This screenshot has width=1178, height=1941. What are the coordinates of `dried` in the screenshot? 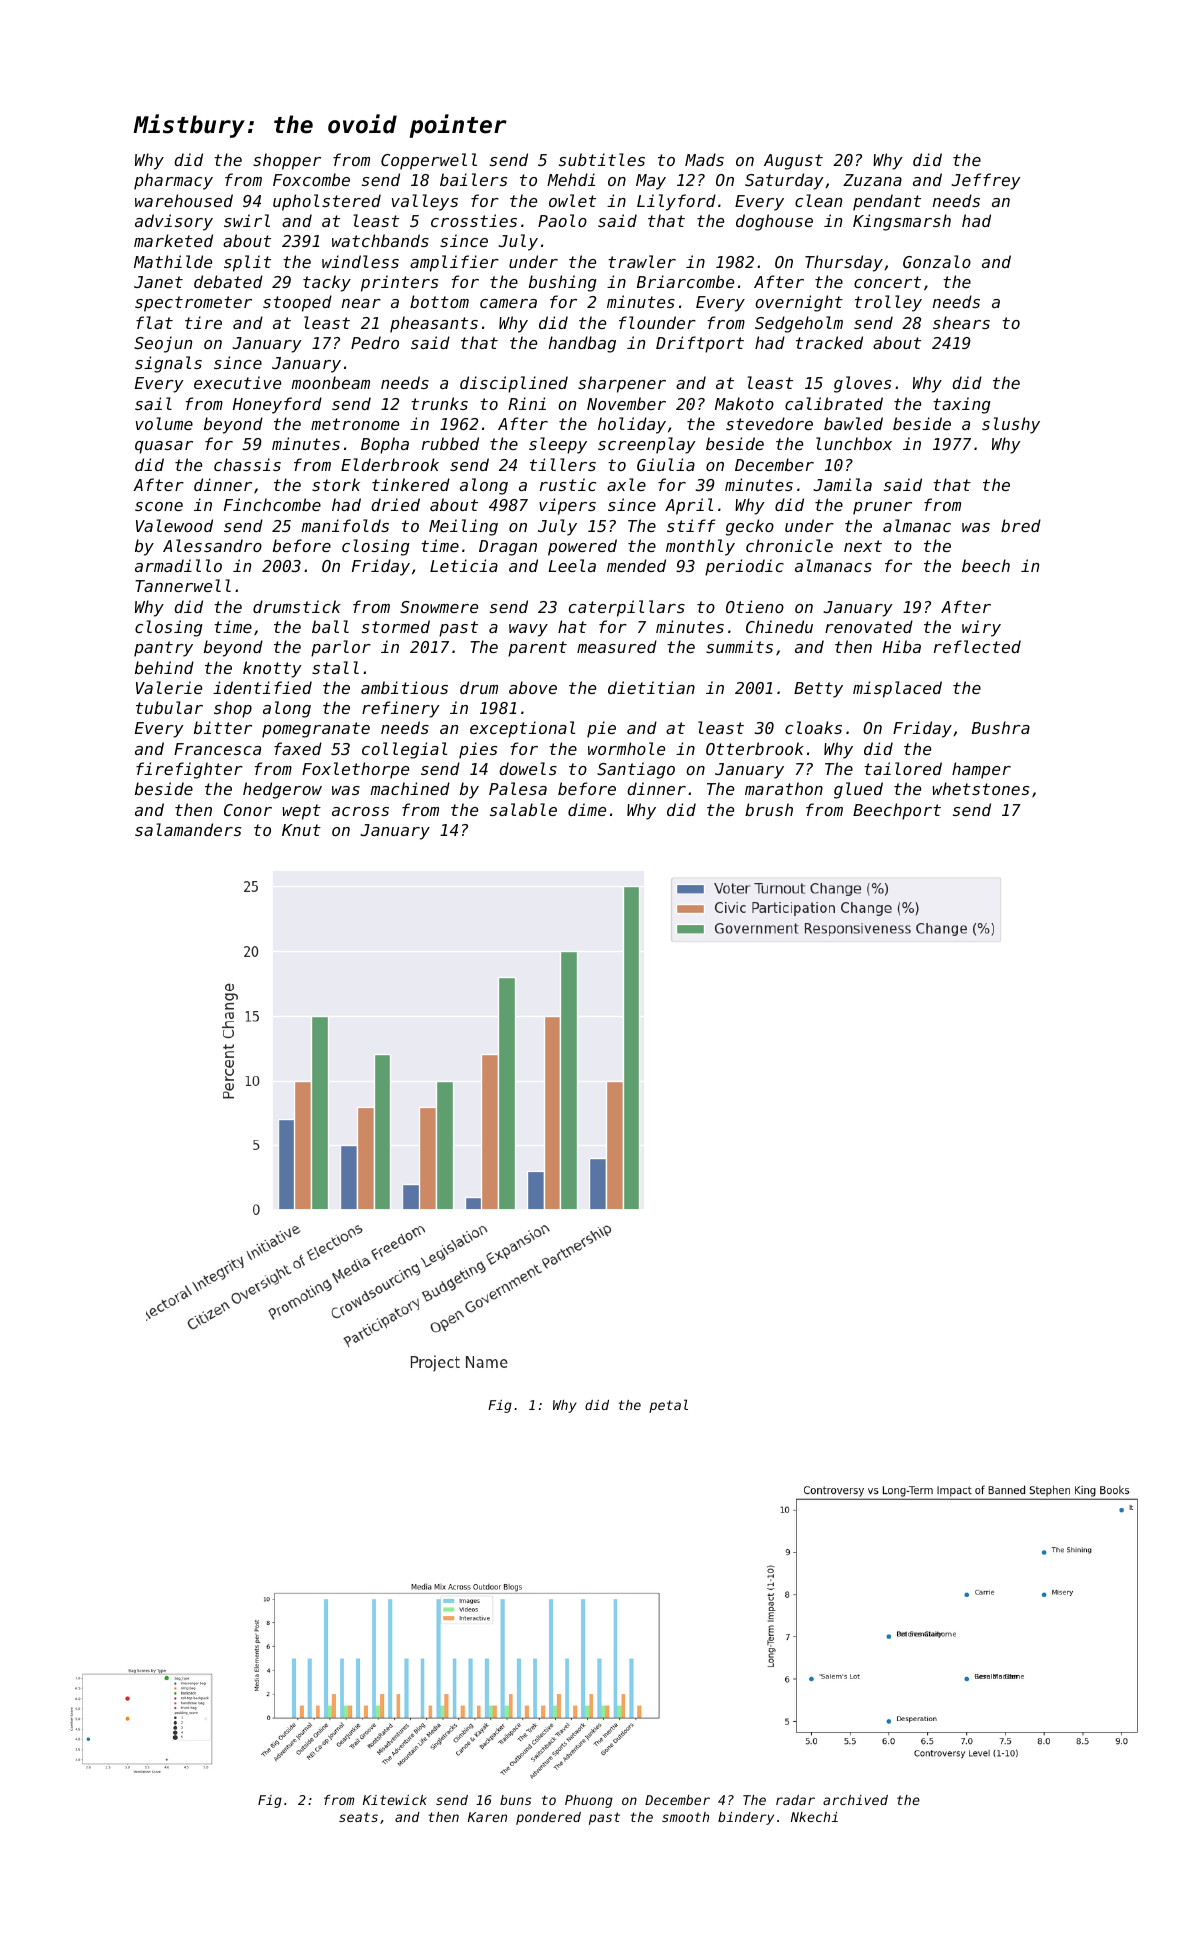 It's located at (395, 504).
